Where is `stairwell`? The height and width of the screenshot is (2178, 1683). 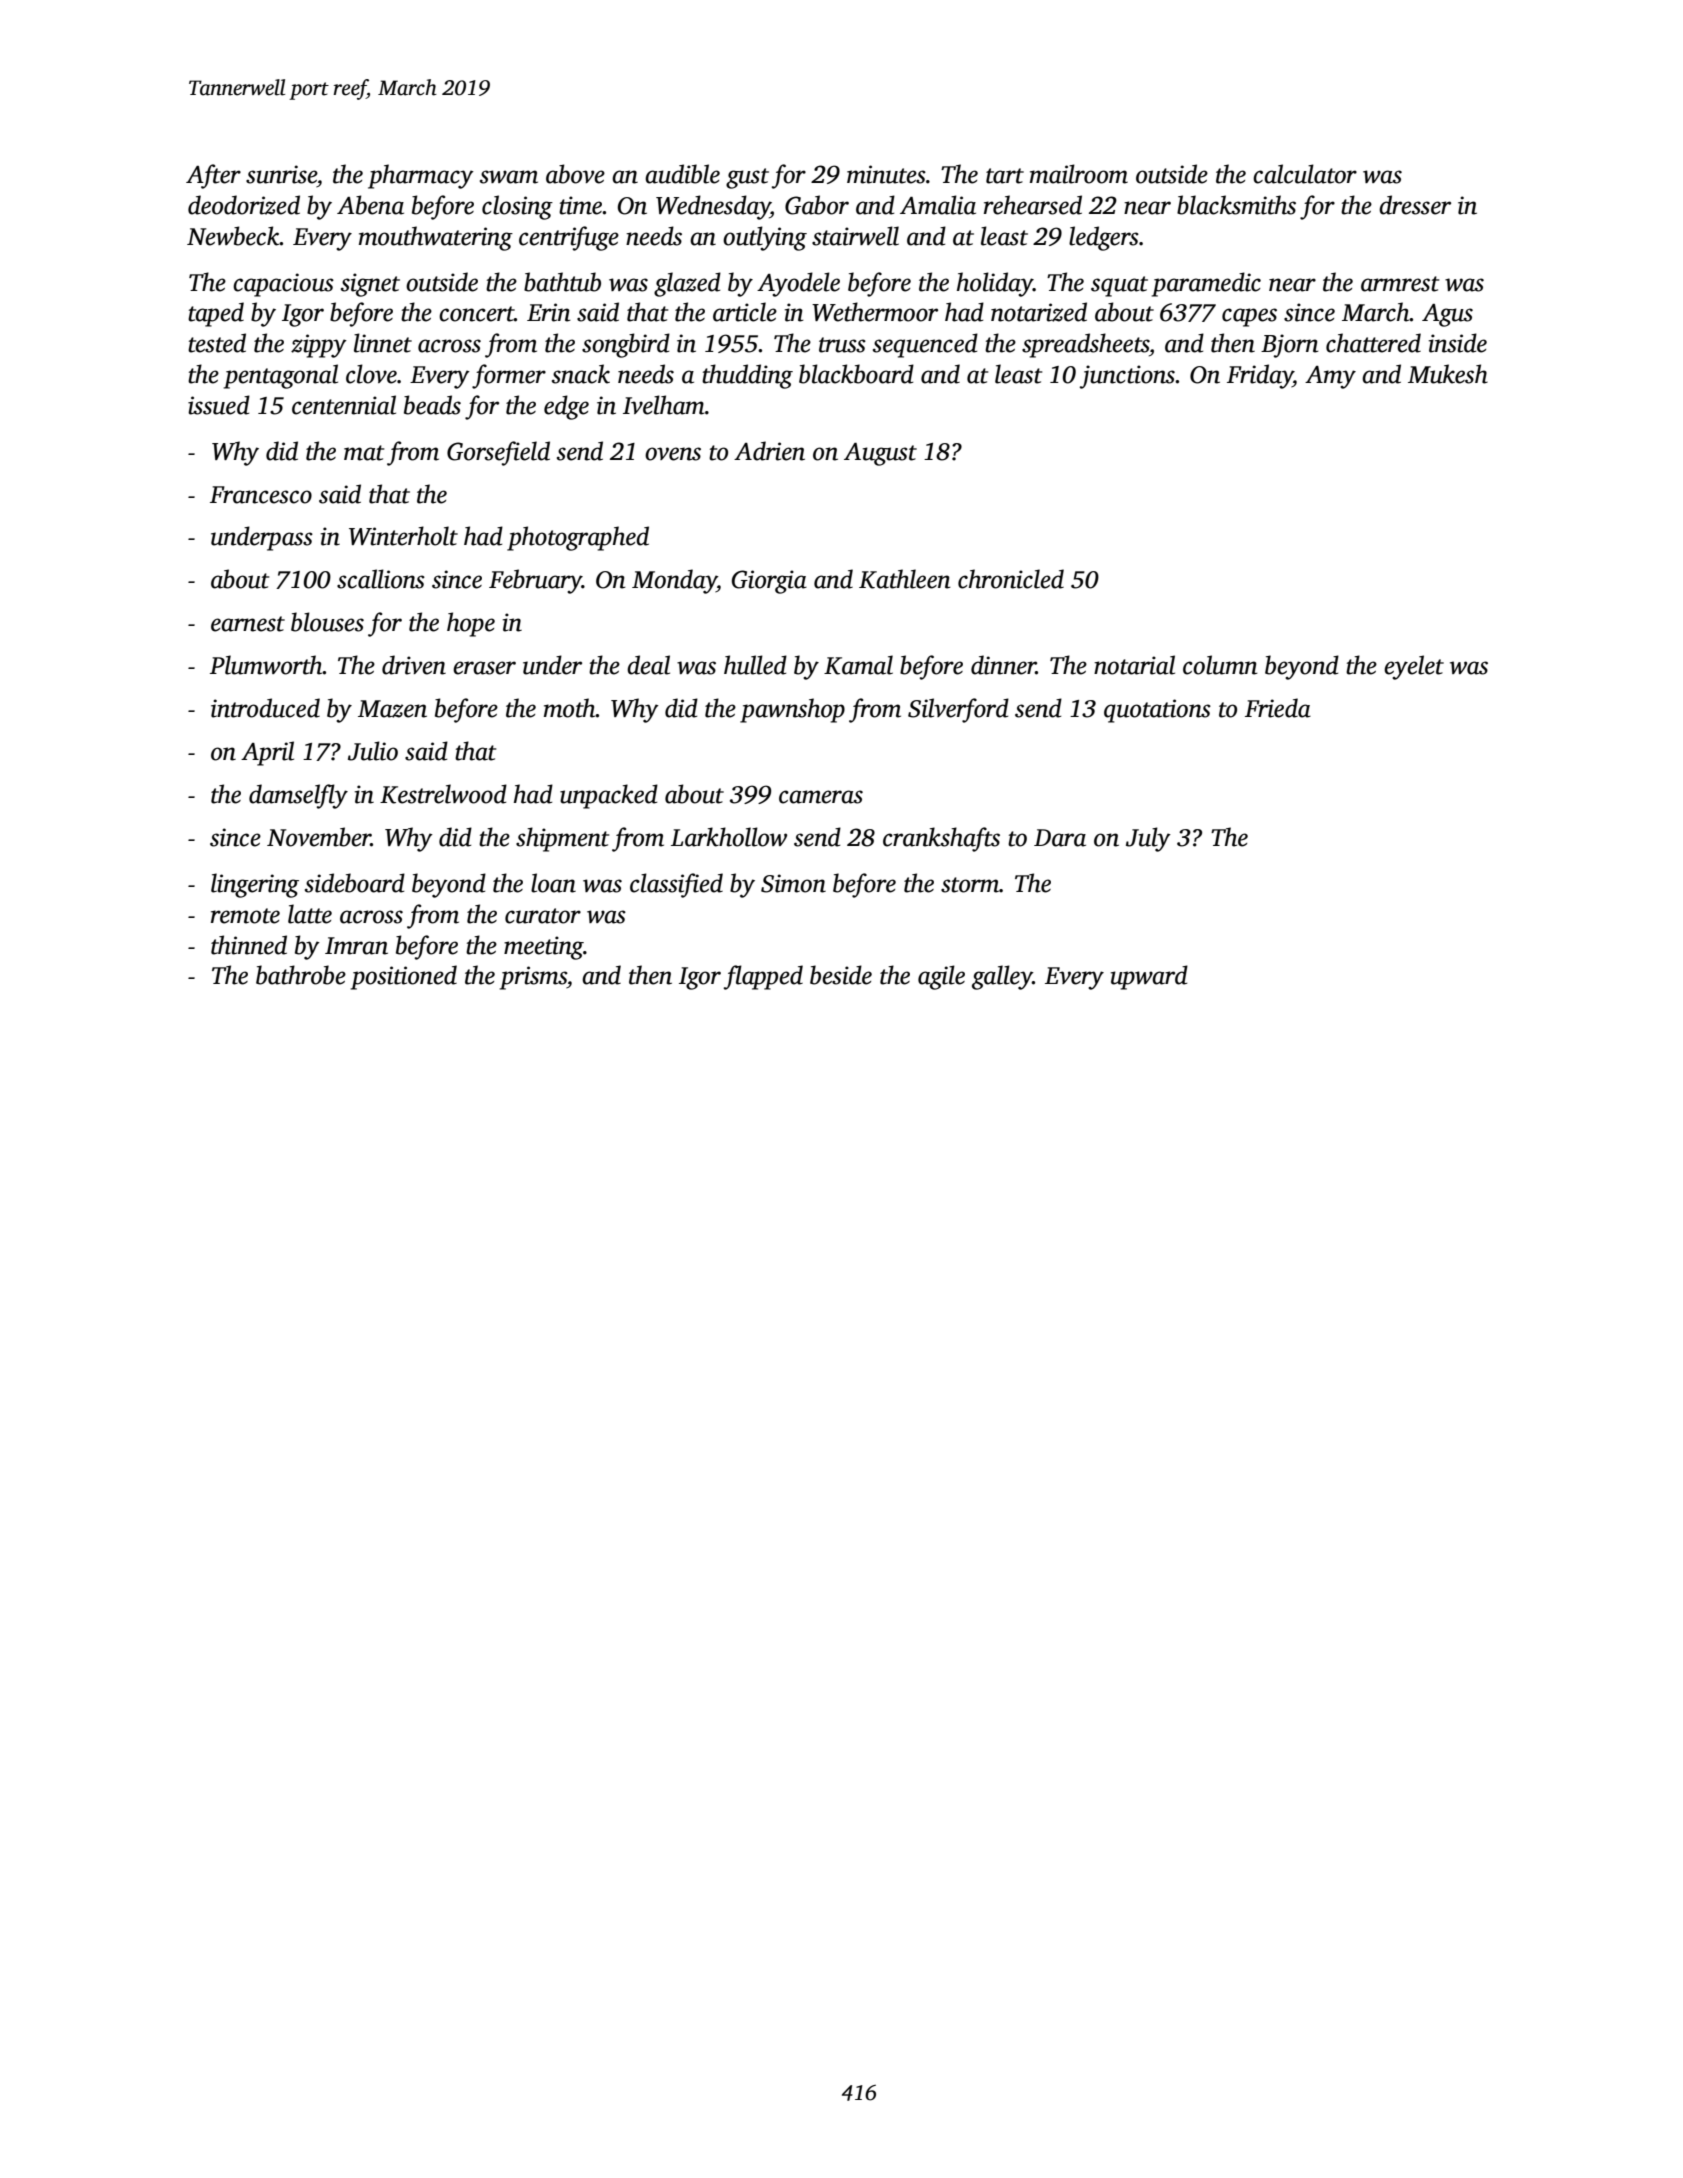 stairwell is located at coordinates (855, 236).
